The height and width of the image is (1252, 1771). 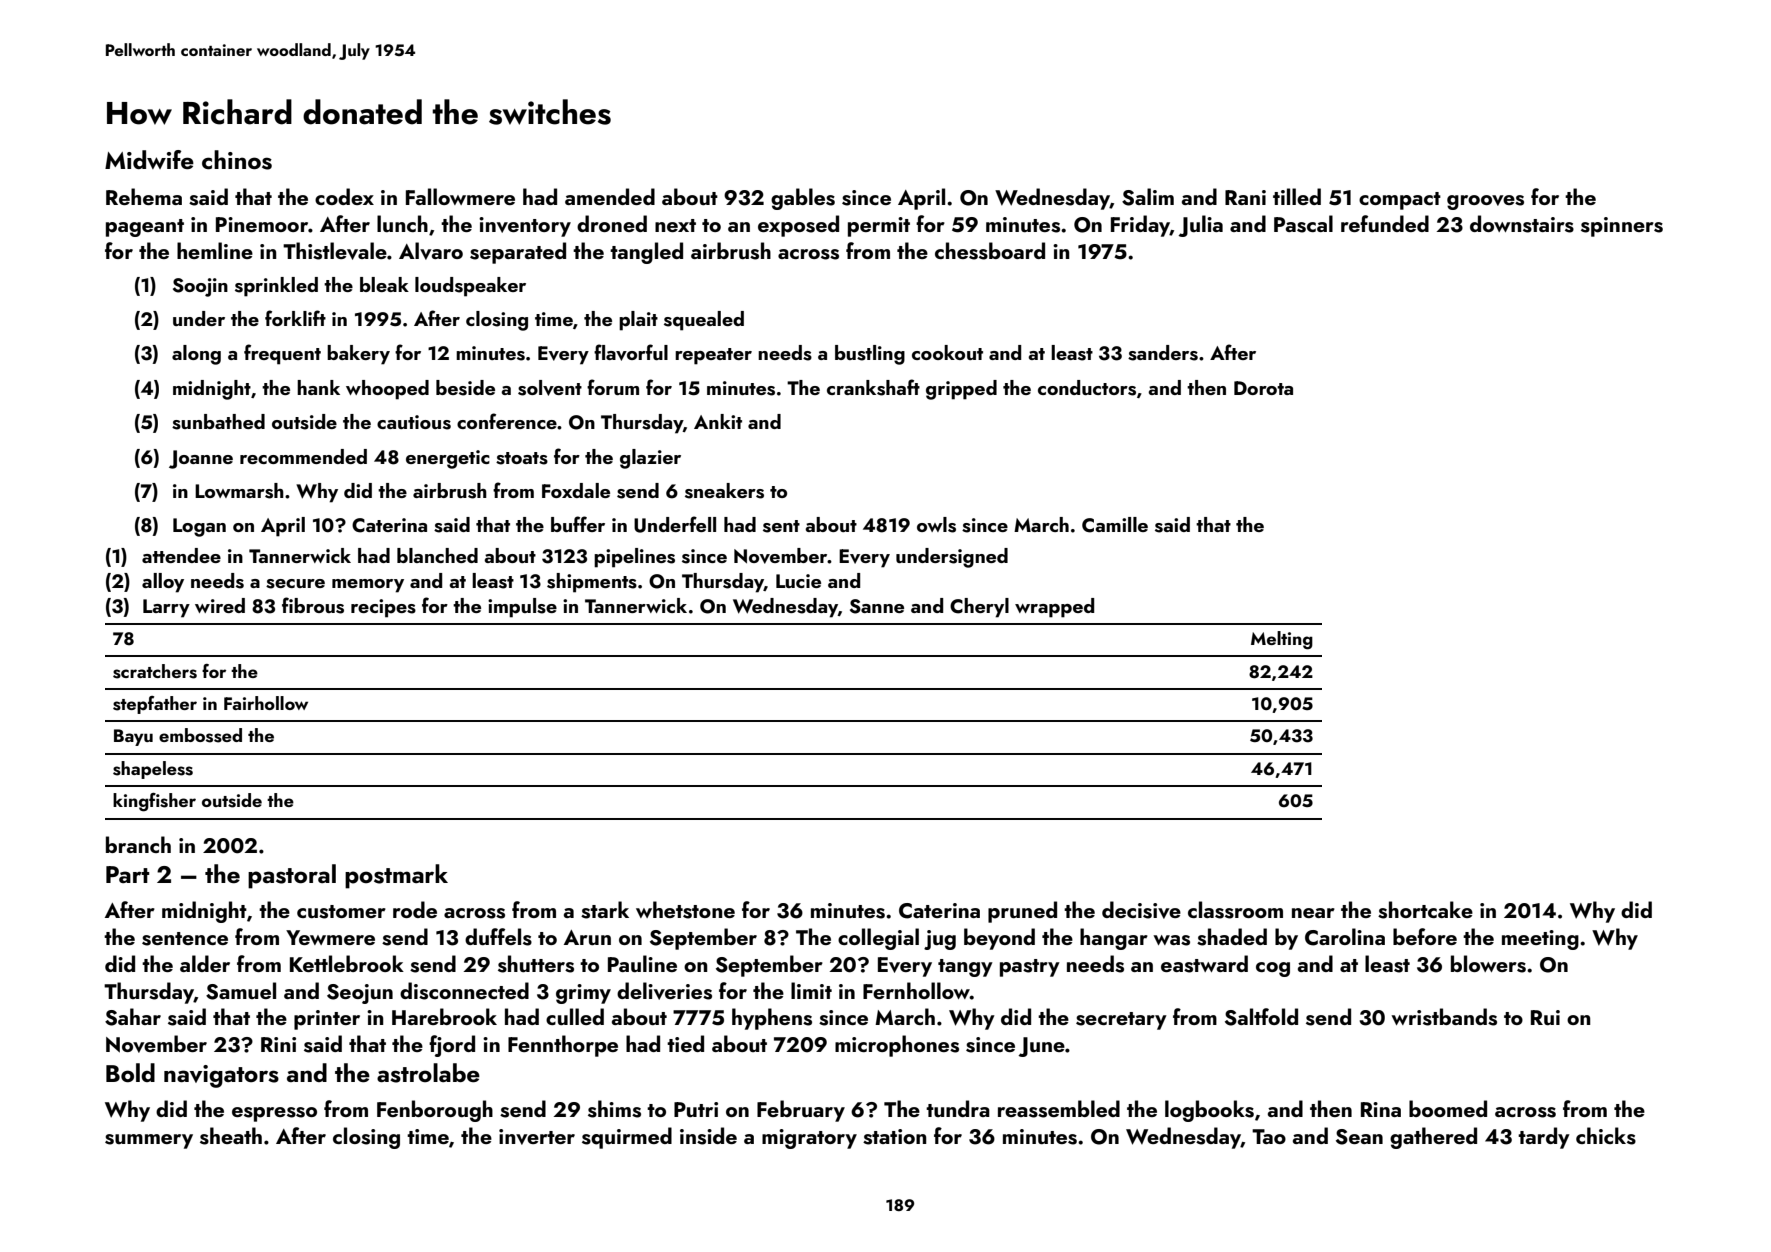 What do you see at coordinates (1121, 1021) in the image?
I see `secretary` at bounding box center [1121, 1021].
